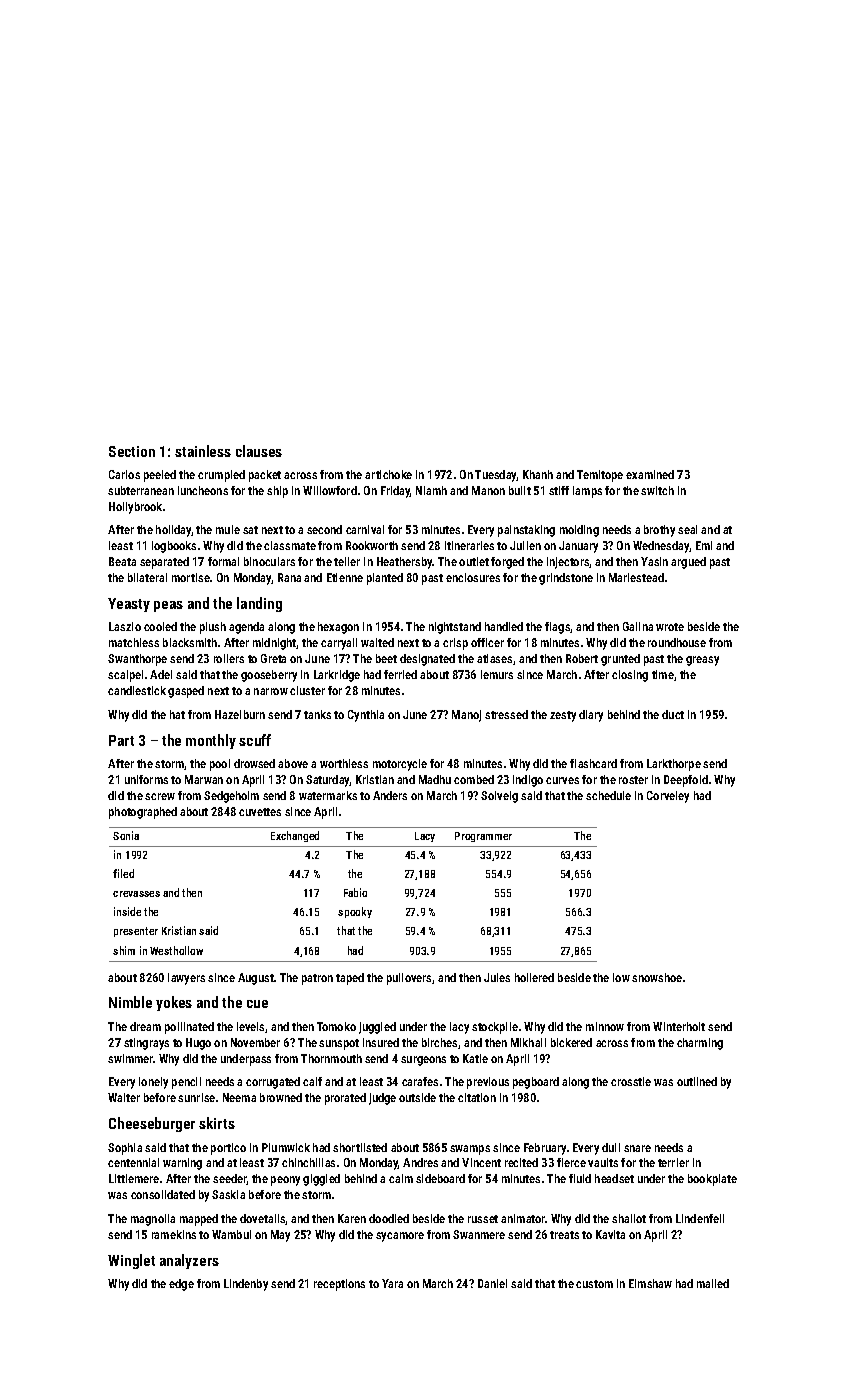 This document has height=1400, width=849. I want to click on Littlemere, so click(134, 1178).
